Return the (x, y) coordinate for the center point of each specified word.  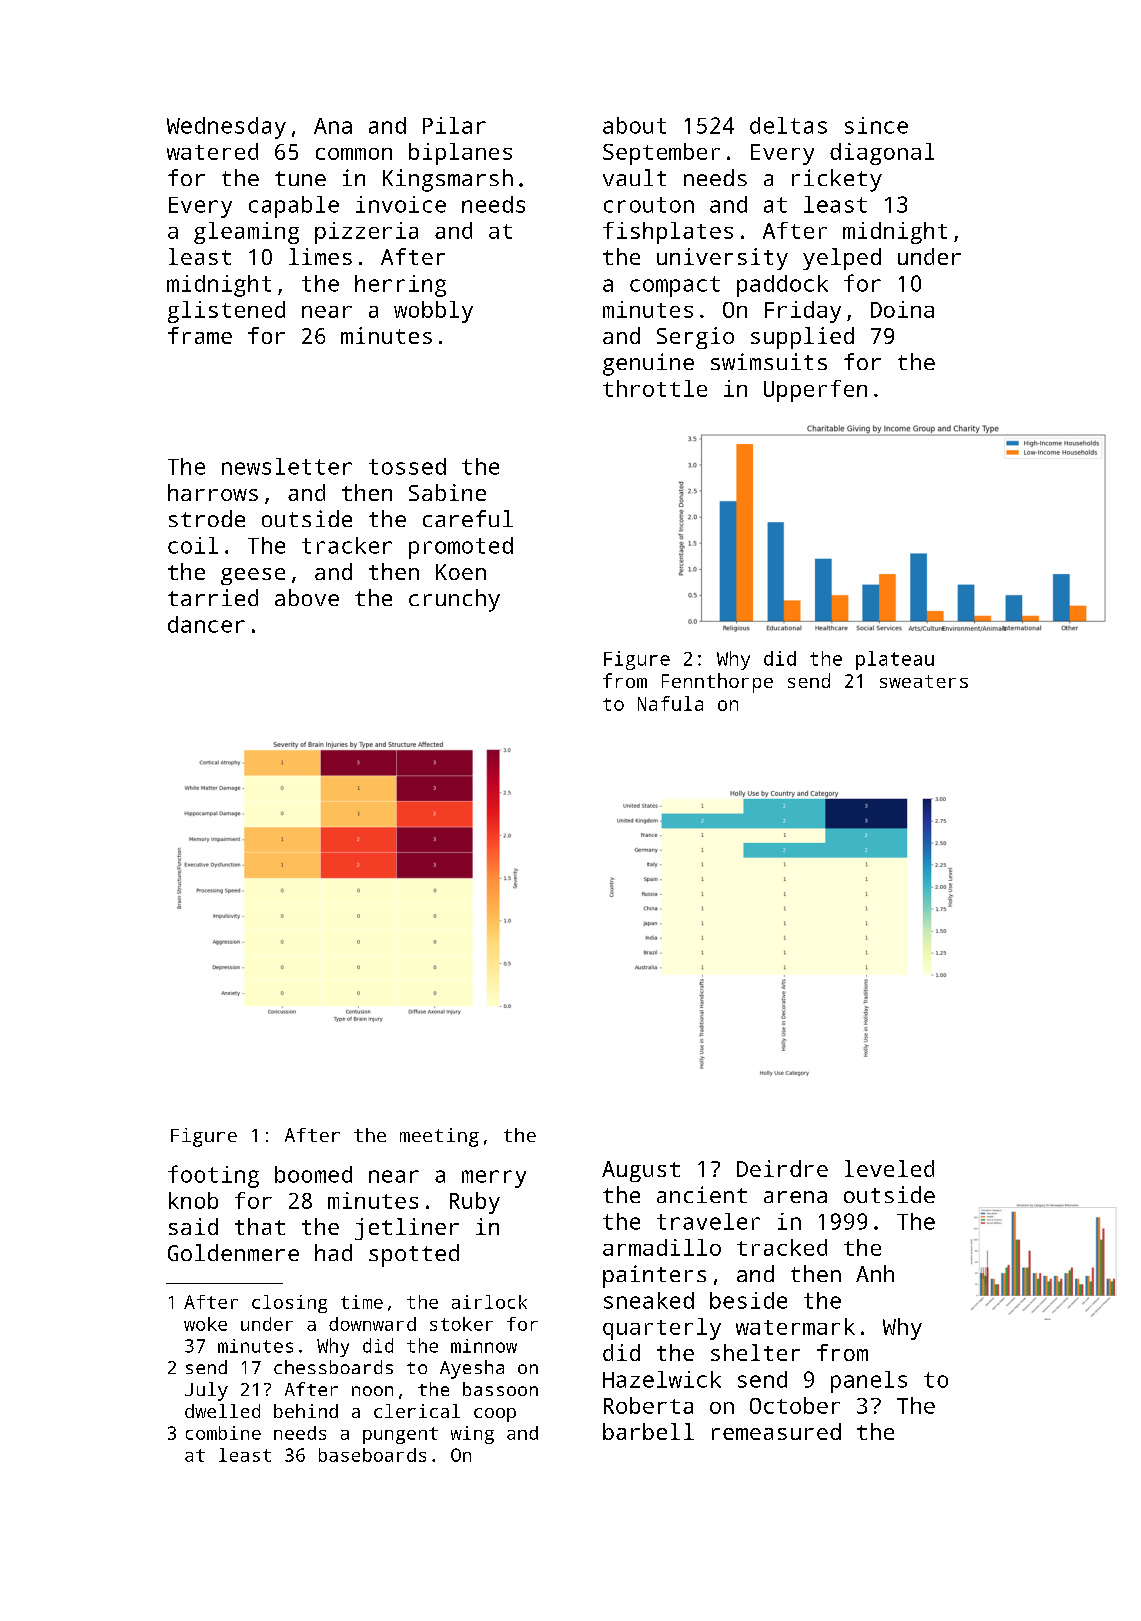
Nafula (670, 703)
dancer (206, 624)
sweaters (924, 681)
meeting (439, 1137)
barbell (648, 1431)
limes (320, 256)
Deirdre (782, 1168)
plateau (895, 660)
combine (223, 1433)
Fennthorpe (717, 683)
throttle (655, 388)
